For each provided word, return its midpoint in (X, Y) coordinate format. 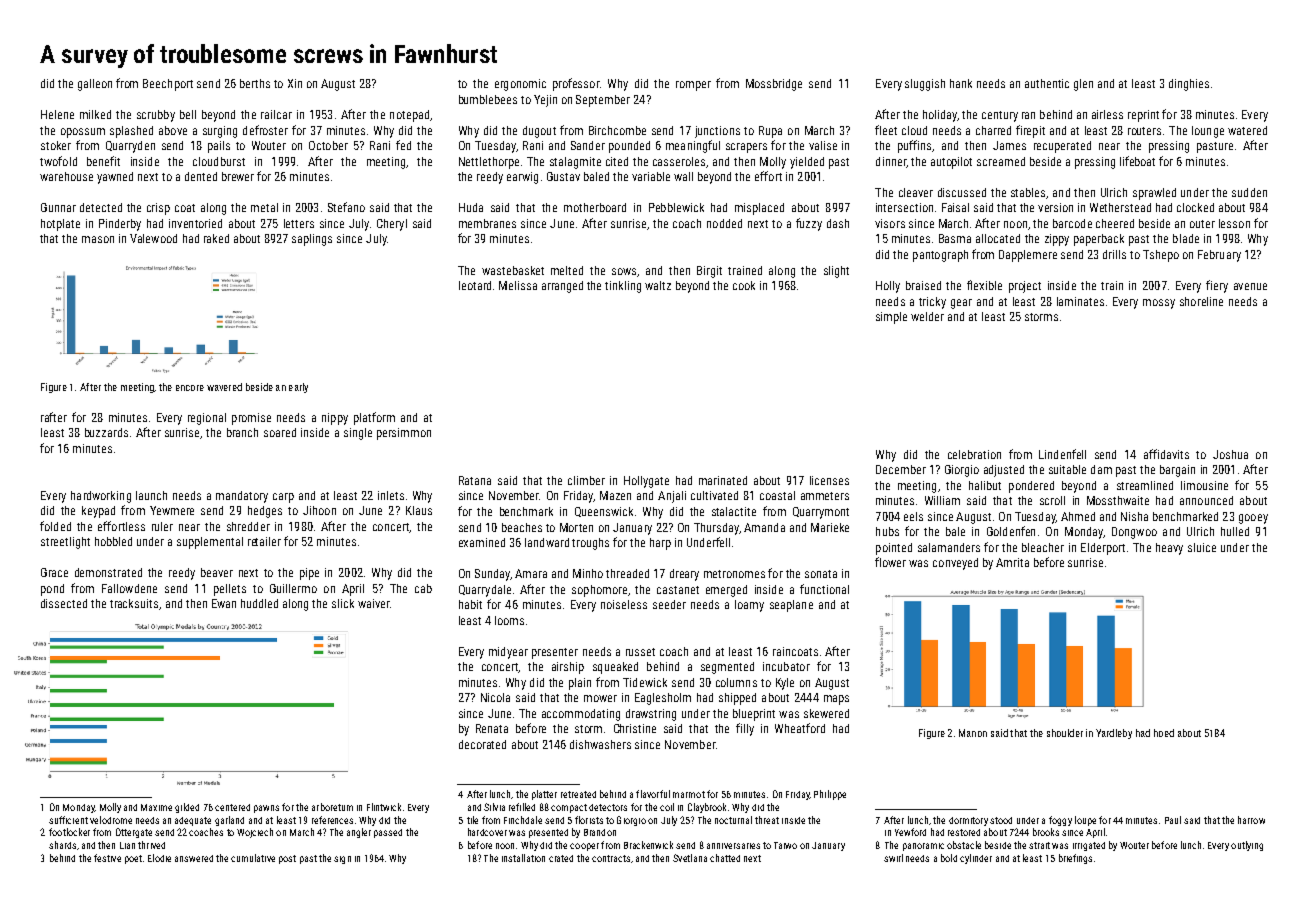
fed (403, 145)
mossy (1159, 304)
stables (1028, 192)
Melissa (518, 285)
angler (359, 833)
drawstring (651, 715)
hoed (1164, 733)
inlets (391, 495)
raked (216, 238)
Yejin (545, 101)
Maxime (156, 807)
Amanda (764, 527)
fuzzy (809, 224)
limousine (1204, 485)
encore (190, 388)
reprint (1143, 116)
